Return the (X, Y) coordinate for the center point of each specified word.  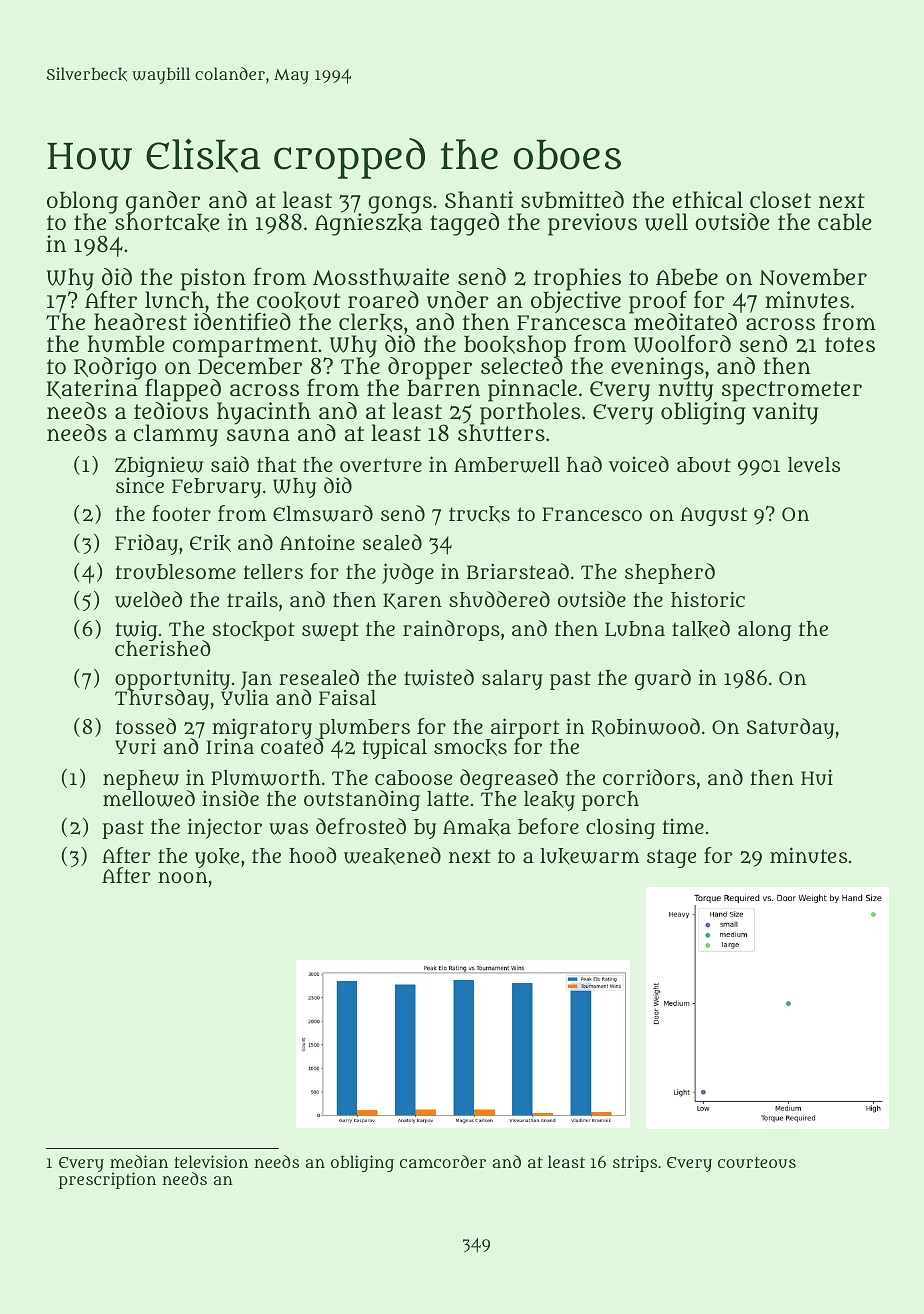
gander (164, 202)
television (211, 1161)
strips (635, 1163)
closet (780, 199)
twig (136, 631)
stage (671, 858)
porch (610, 801)
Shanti (479, 199)
